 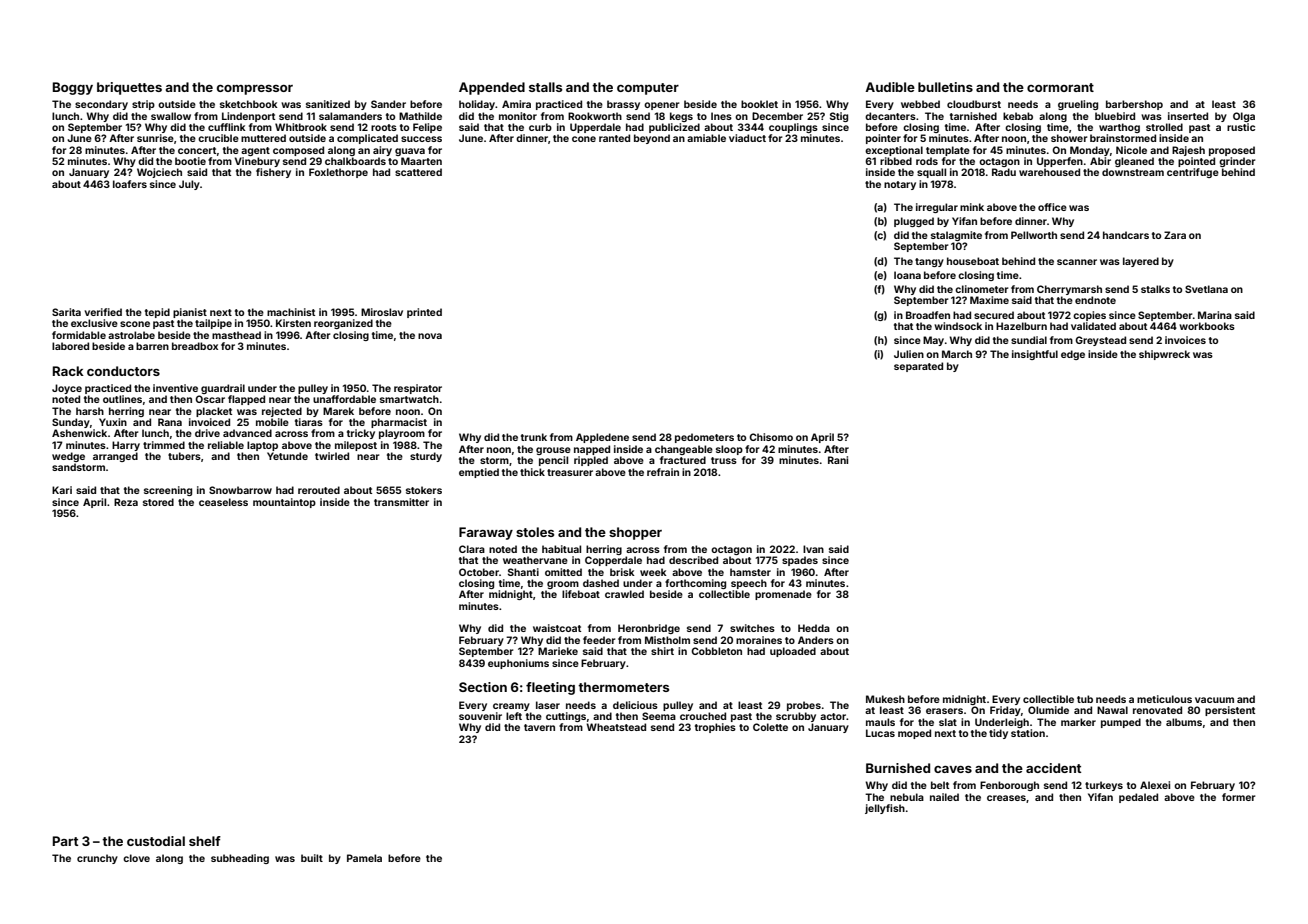 I want to click on jellyfish, so click(x=885, y=809).
